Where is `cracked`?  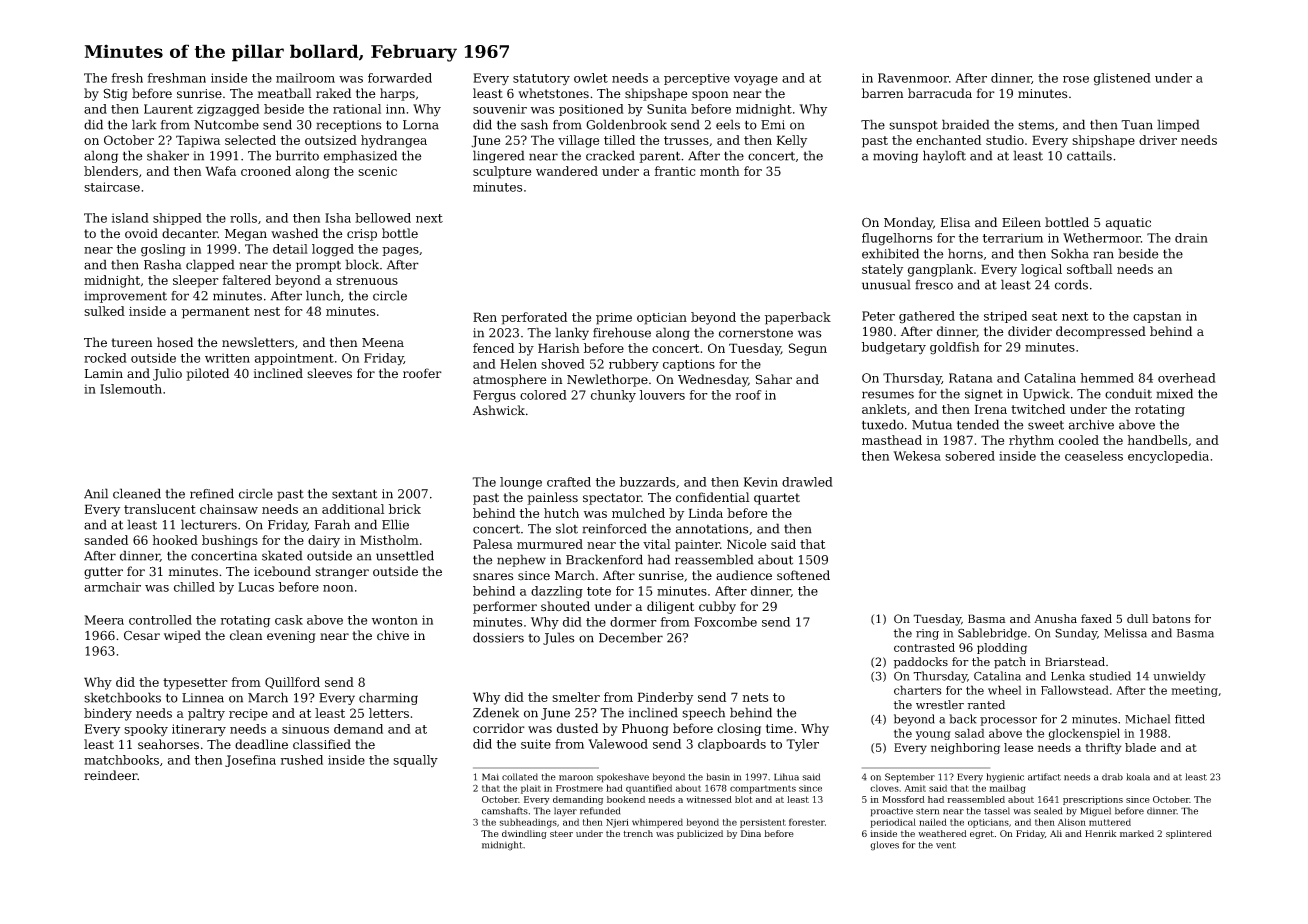
cracked is located at coordinates (610, 155).
